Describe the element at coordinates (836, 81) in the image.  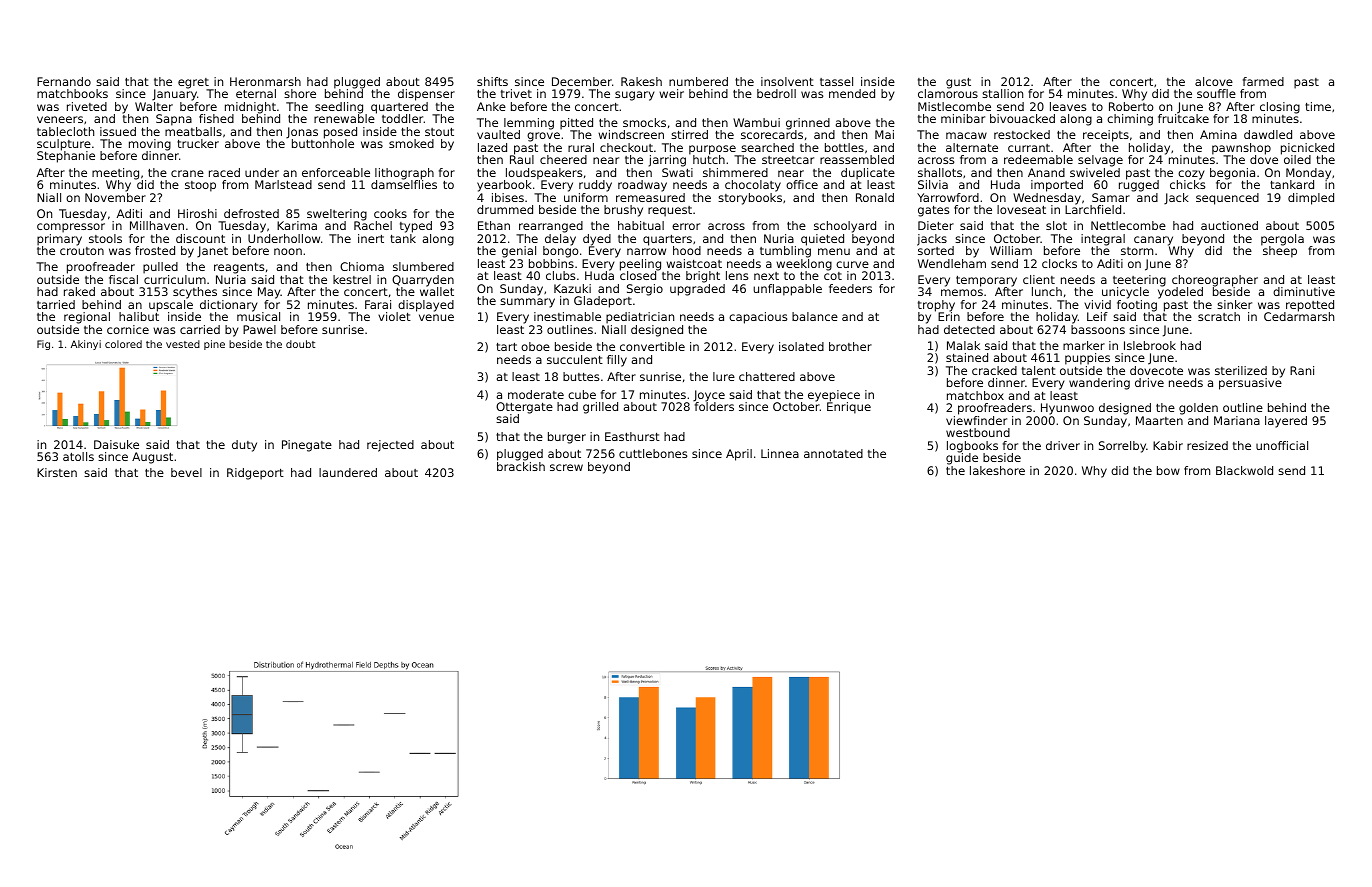
I see `tassel` at that location.
